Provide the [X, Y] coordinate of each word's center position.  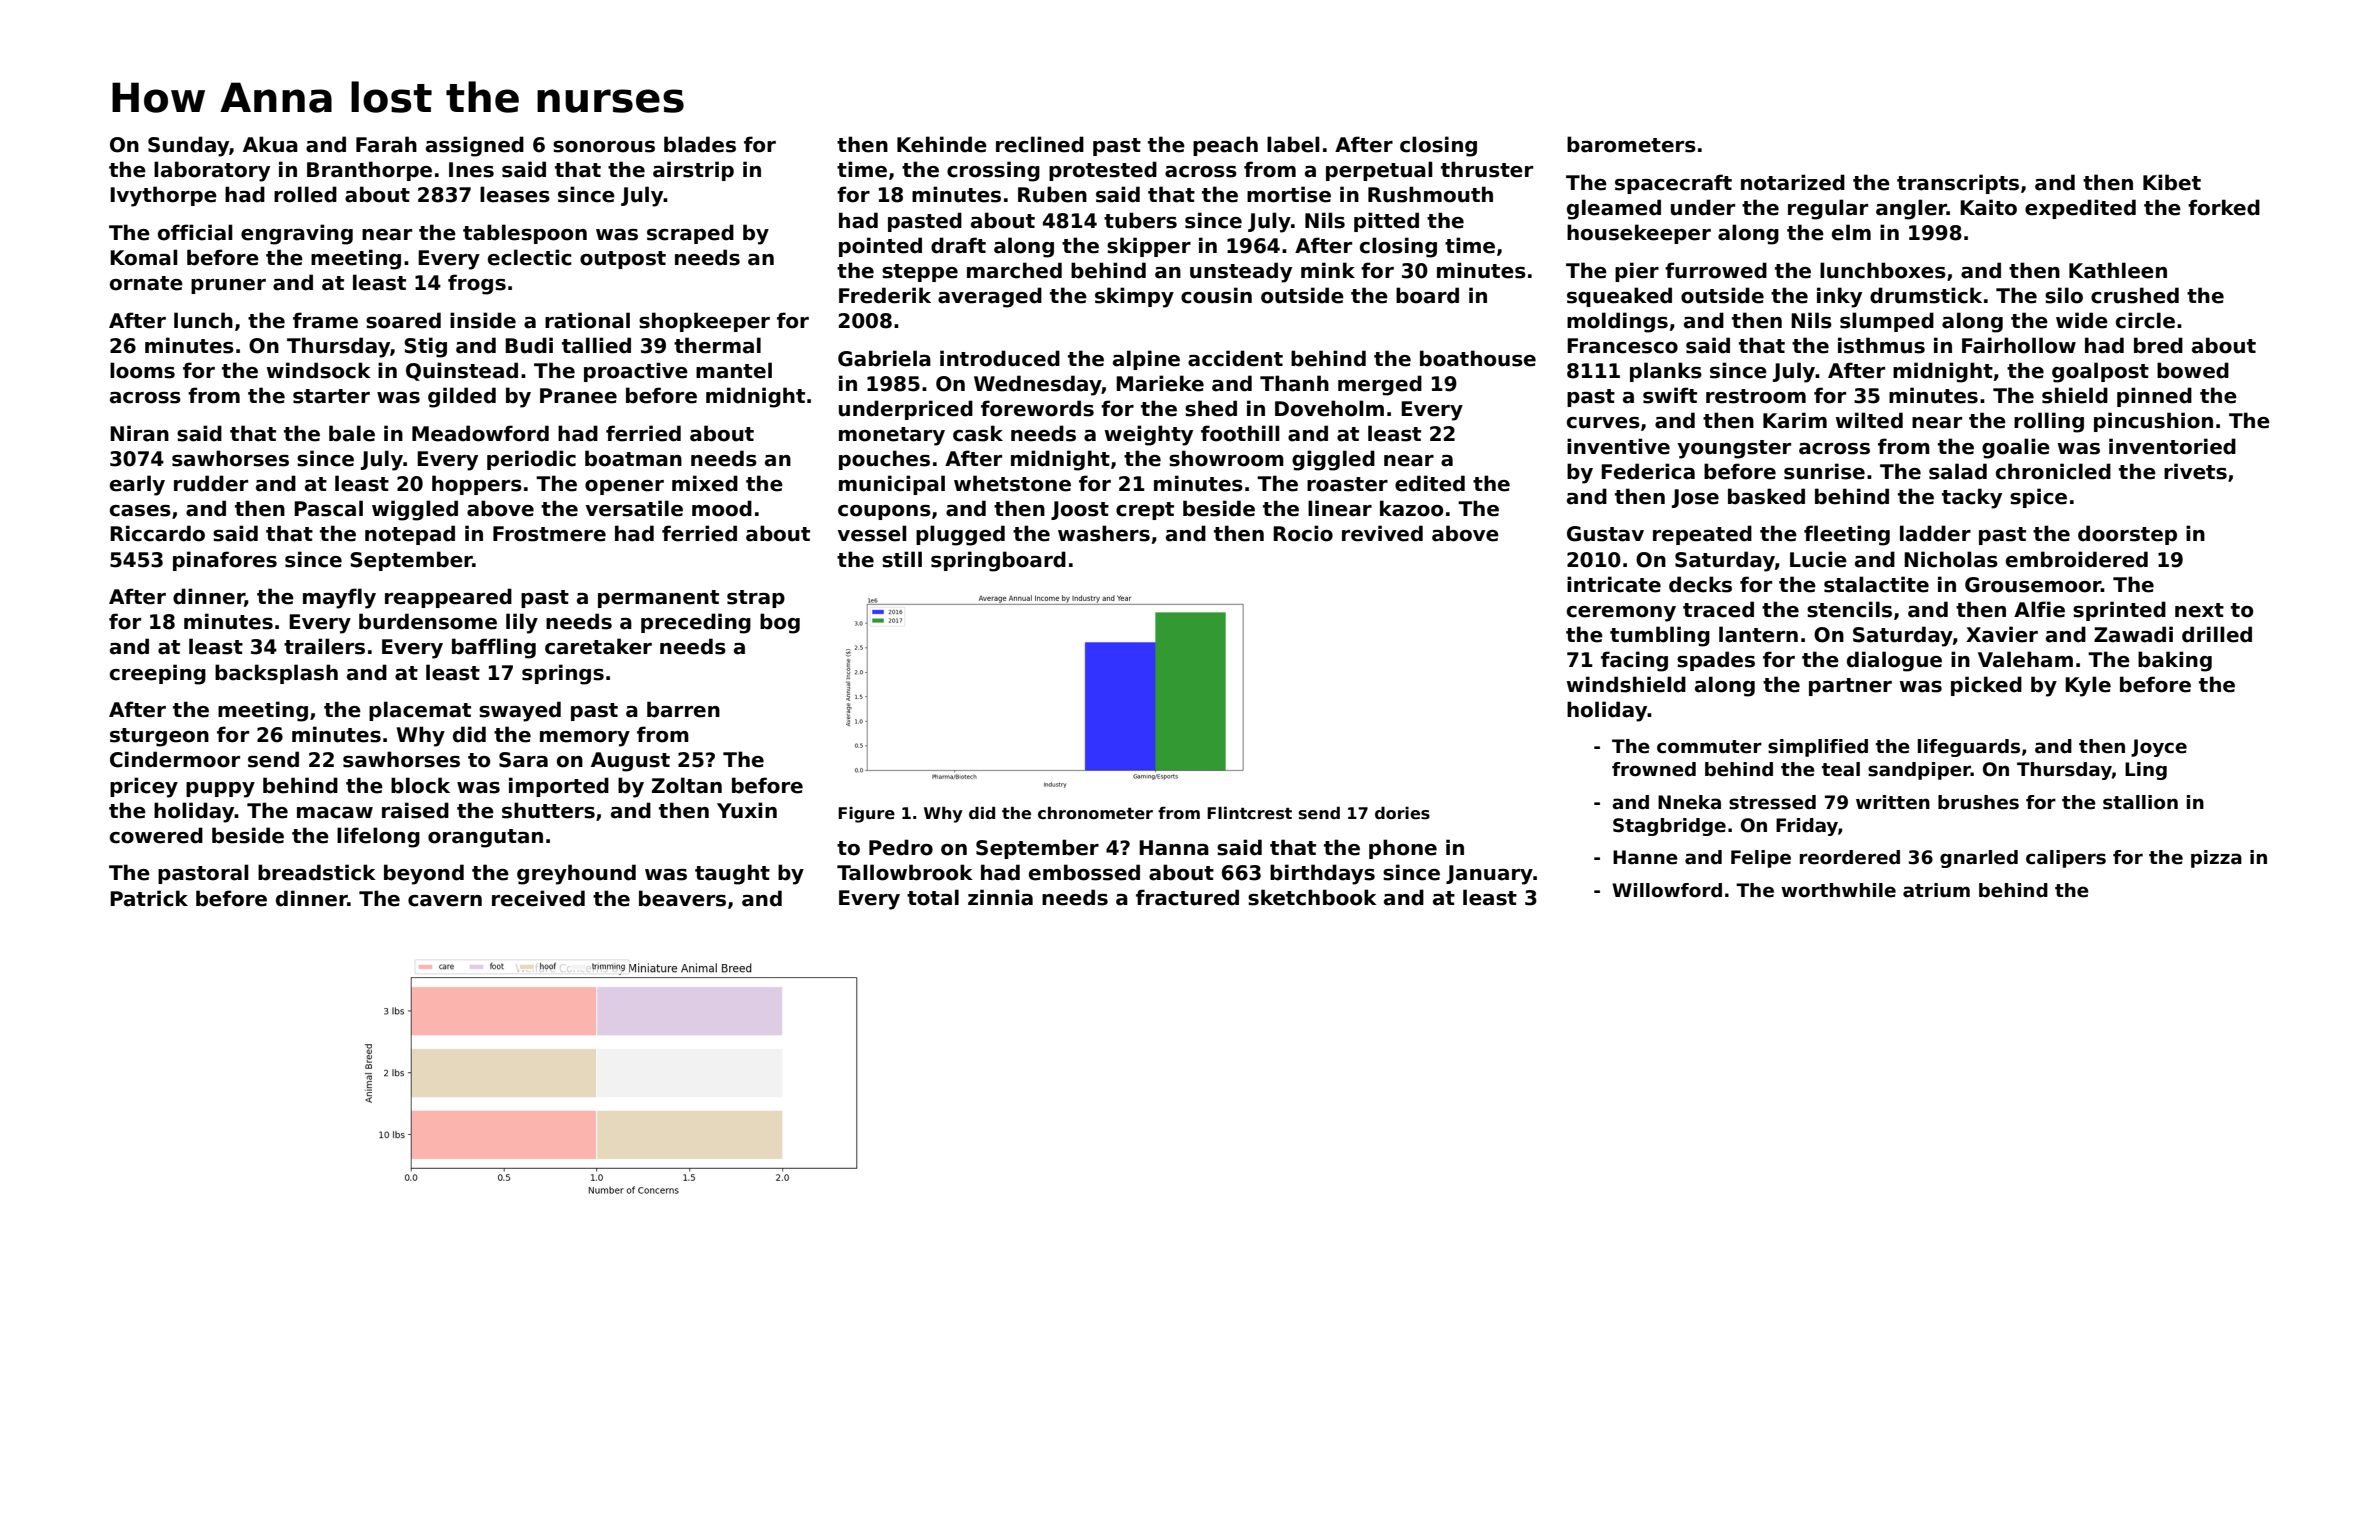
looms [142, 370]
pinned [2154, 397]
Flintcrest [1249, 813]
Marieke [1160, 383]
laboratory [212, 171]
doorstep [2127, 535]
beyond [424, 874]
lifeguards [1969, 748]
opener [624, 487]
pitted [1386, 222]
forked [2224, 207]
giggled [1333, 460]
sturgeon [159, 737]
